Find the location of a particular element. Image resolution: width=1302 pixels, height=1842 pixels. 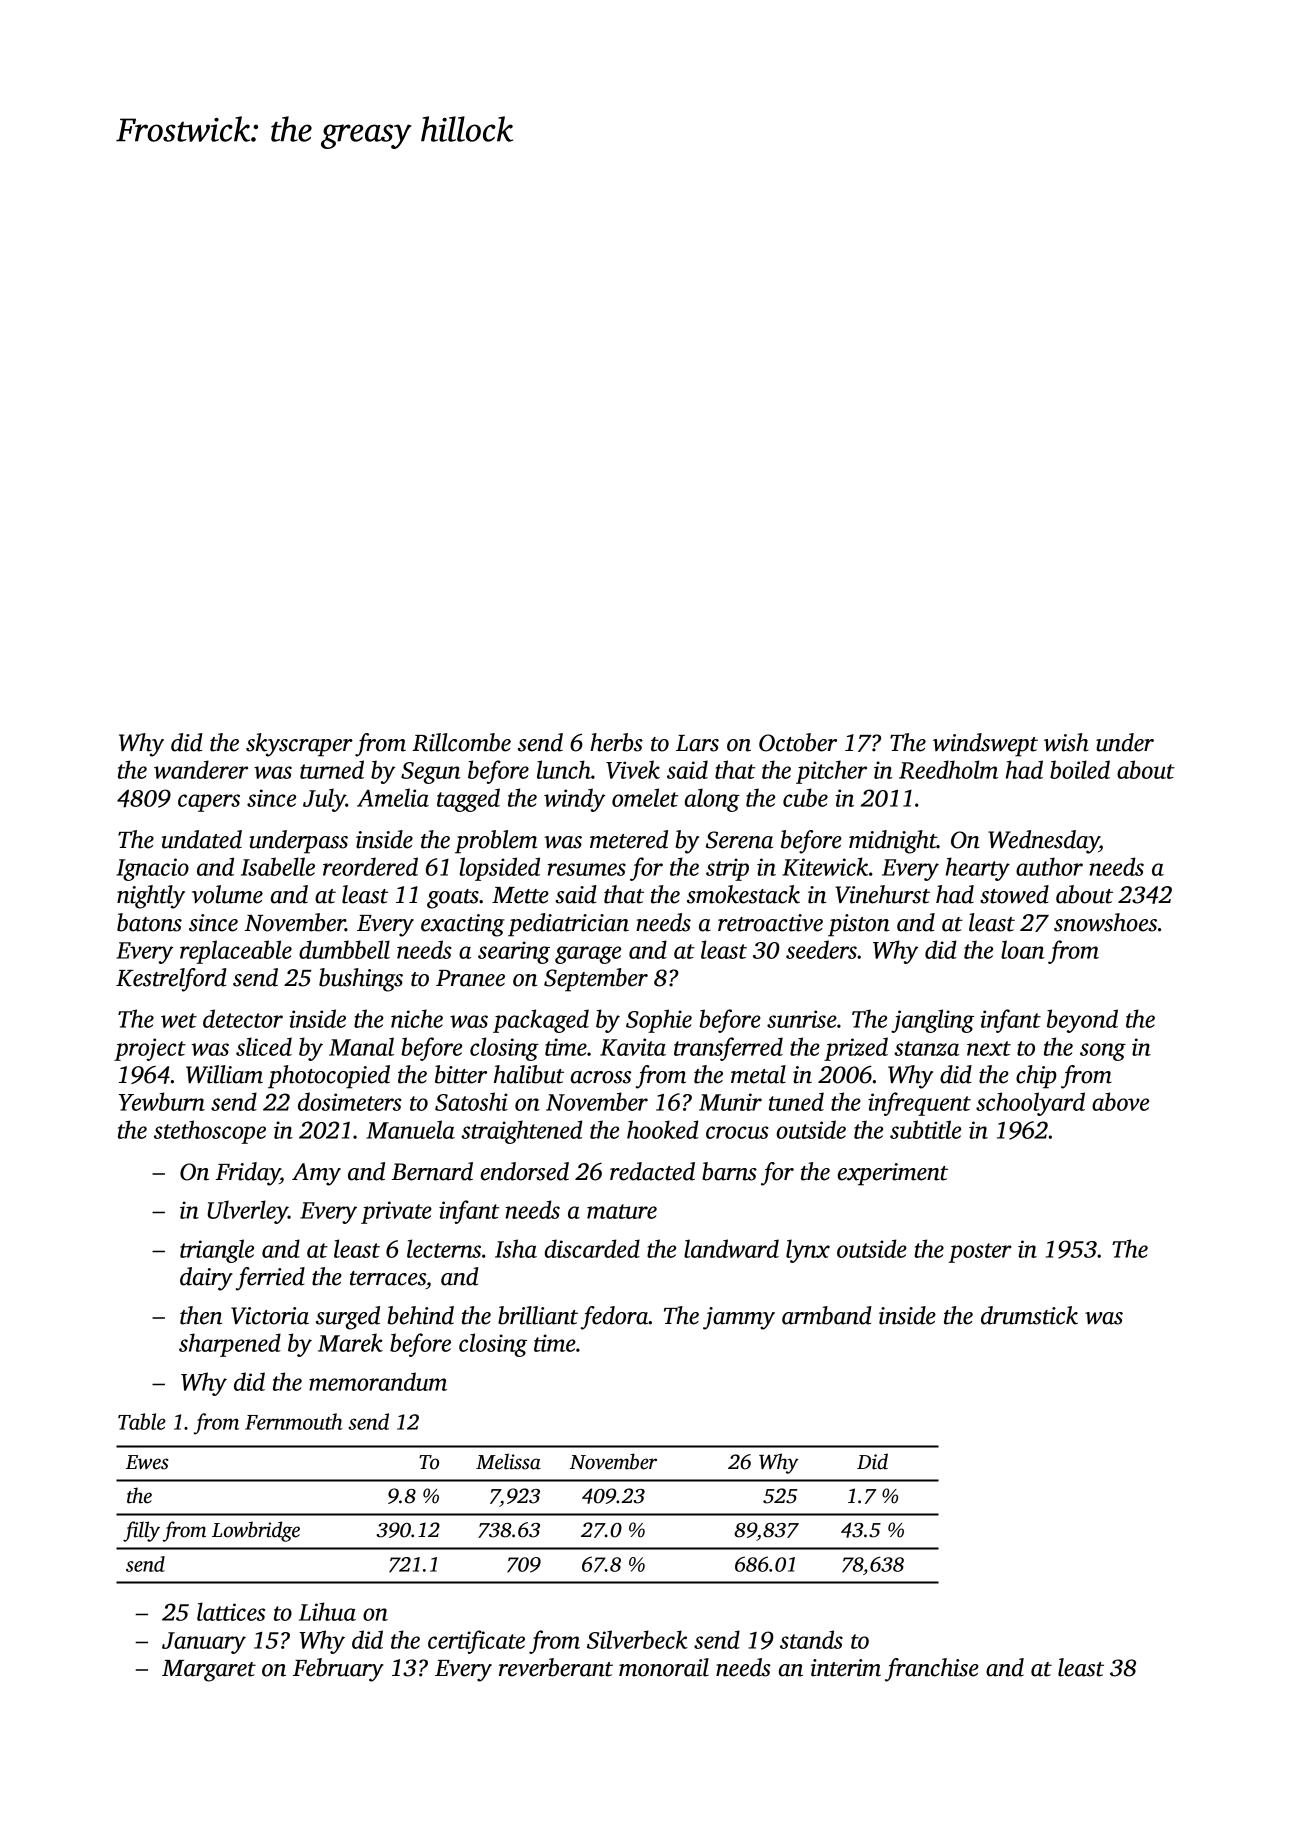

straightened is located at coordinates (522, 1132).
